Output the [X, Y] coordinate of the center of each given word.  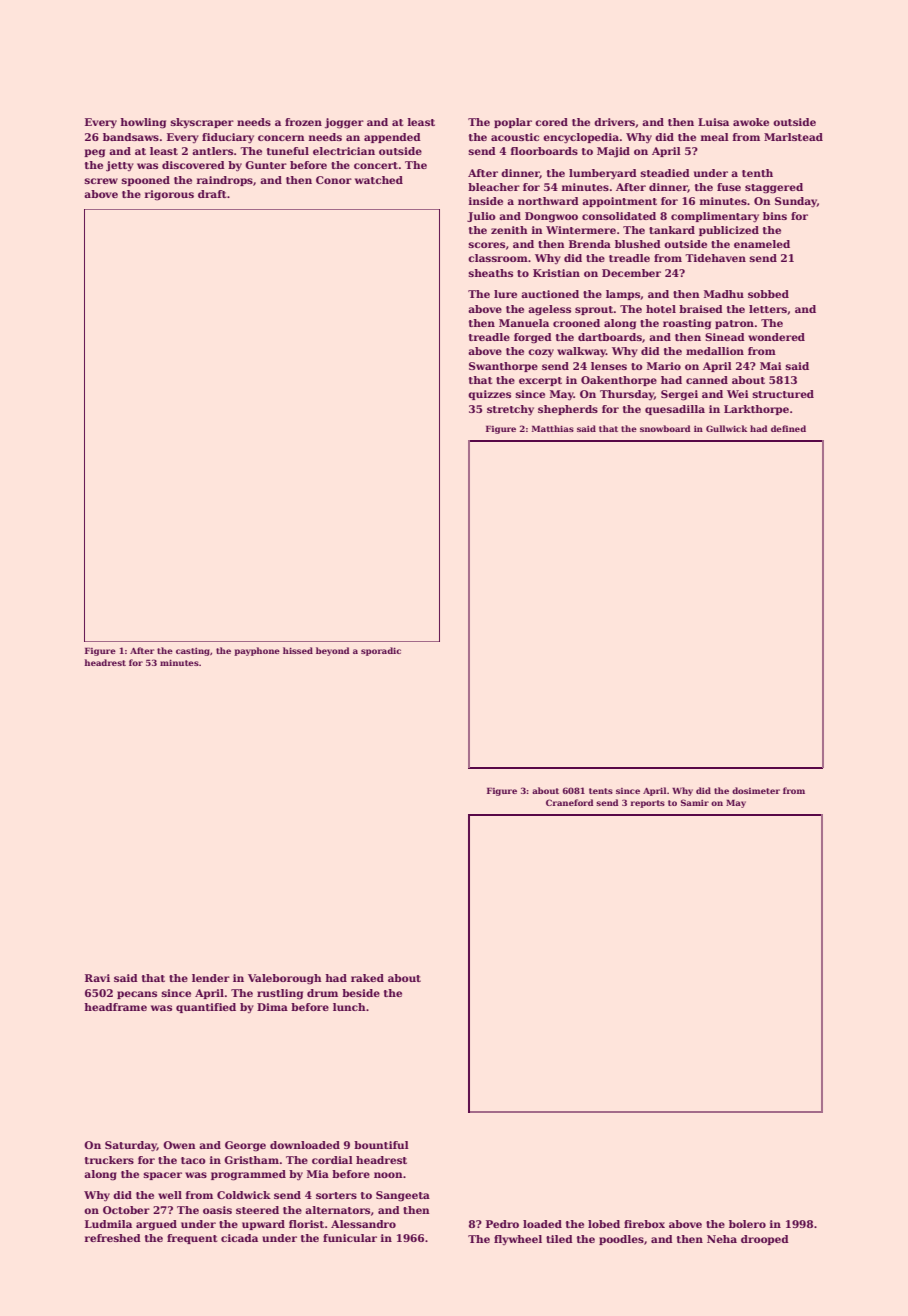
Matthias [553, 428]
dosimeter [756, 790]
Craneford [570, 802]
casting [193, 652]
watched [379, 180]
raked [367, 978]
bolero [747, 1224]
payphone [257, 651]
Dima [272, 1007]
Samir [695, 802]
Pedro [502, 1224]
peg [94, 153]
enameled [762, 244]
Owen [179, 1145]
